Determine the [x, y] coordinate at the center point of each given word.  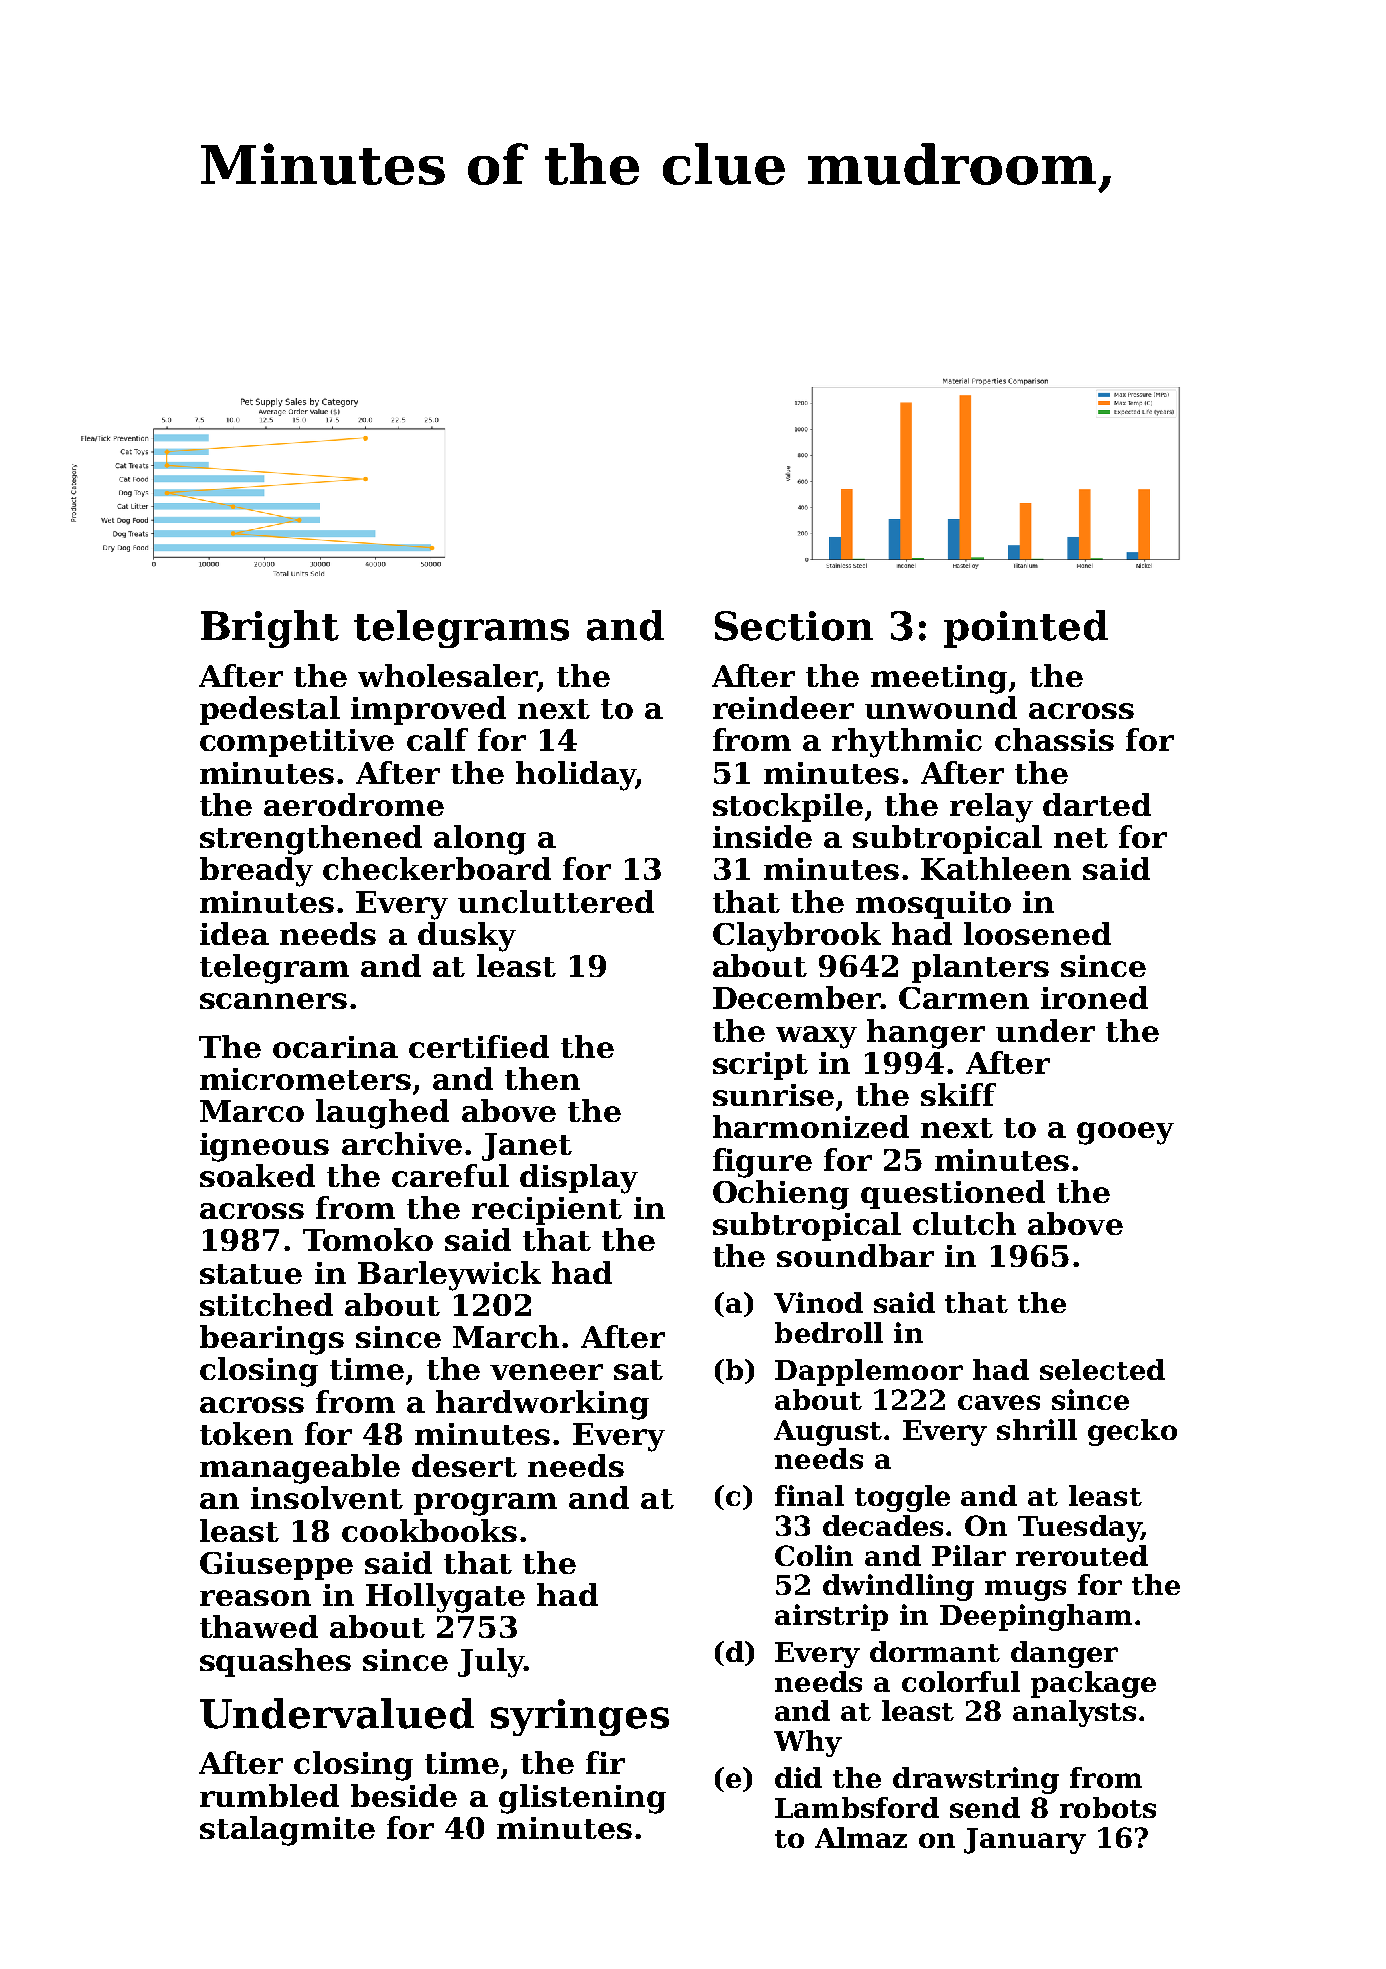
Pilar [969, 1555]
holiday [576, 776]
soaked [257, 1175]
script [760, 1066]
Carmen [964, 998]
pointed [1026, 629]
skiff [958, 1094]
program [485, 1504]
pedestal [270, 710]
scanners [273, 1001]
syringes [580, 1717]
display [579, 1179]
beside [404, 1795]
